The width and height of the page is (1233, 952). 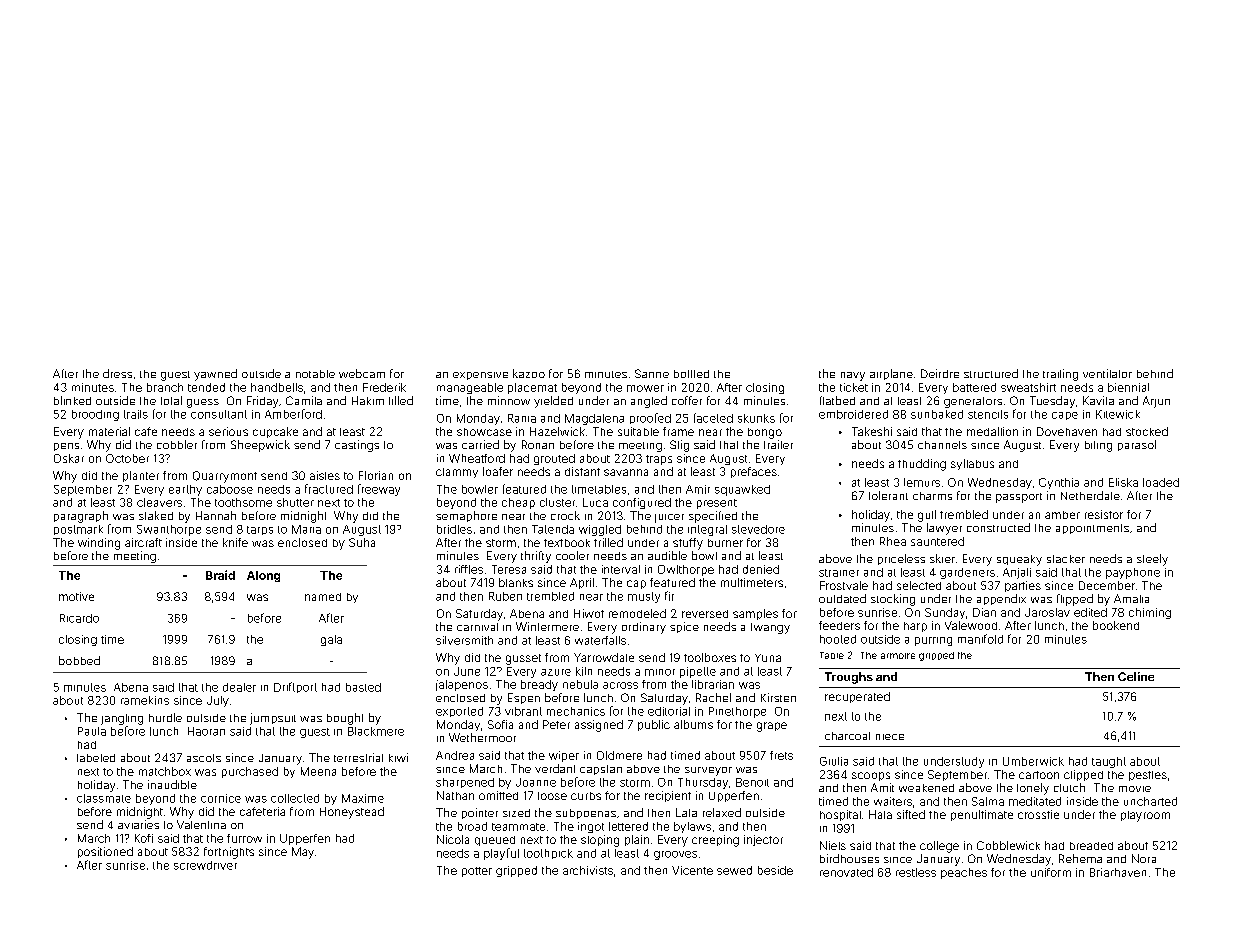 What do you see at coordinates (275, 432) in the page?
I see `cupcake` at bounding box center [275, 432].
